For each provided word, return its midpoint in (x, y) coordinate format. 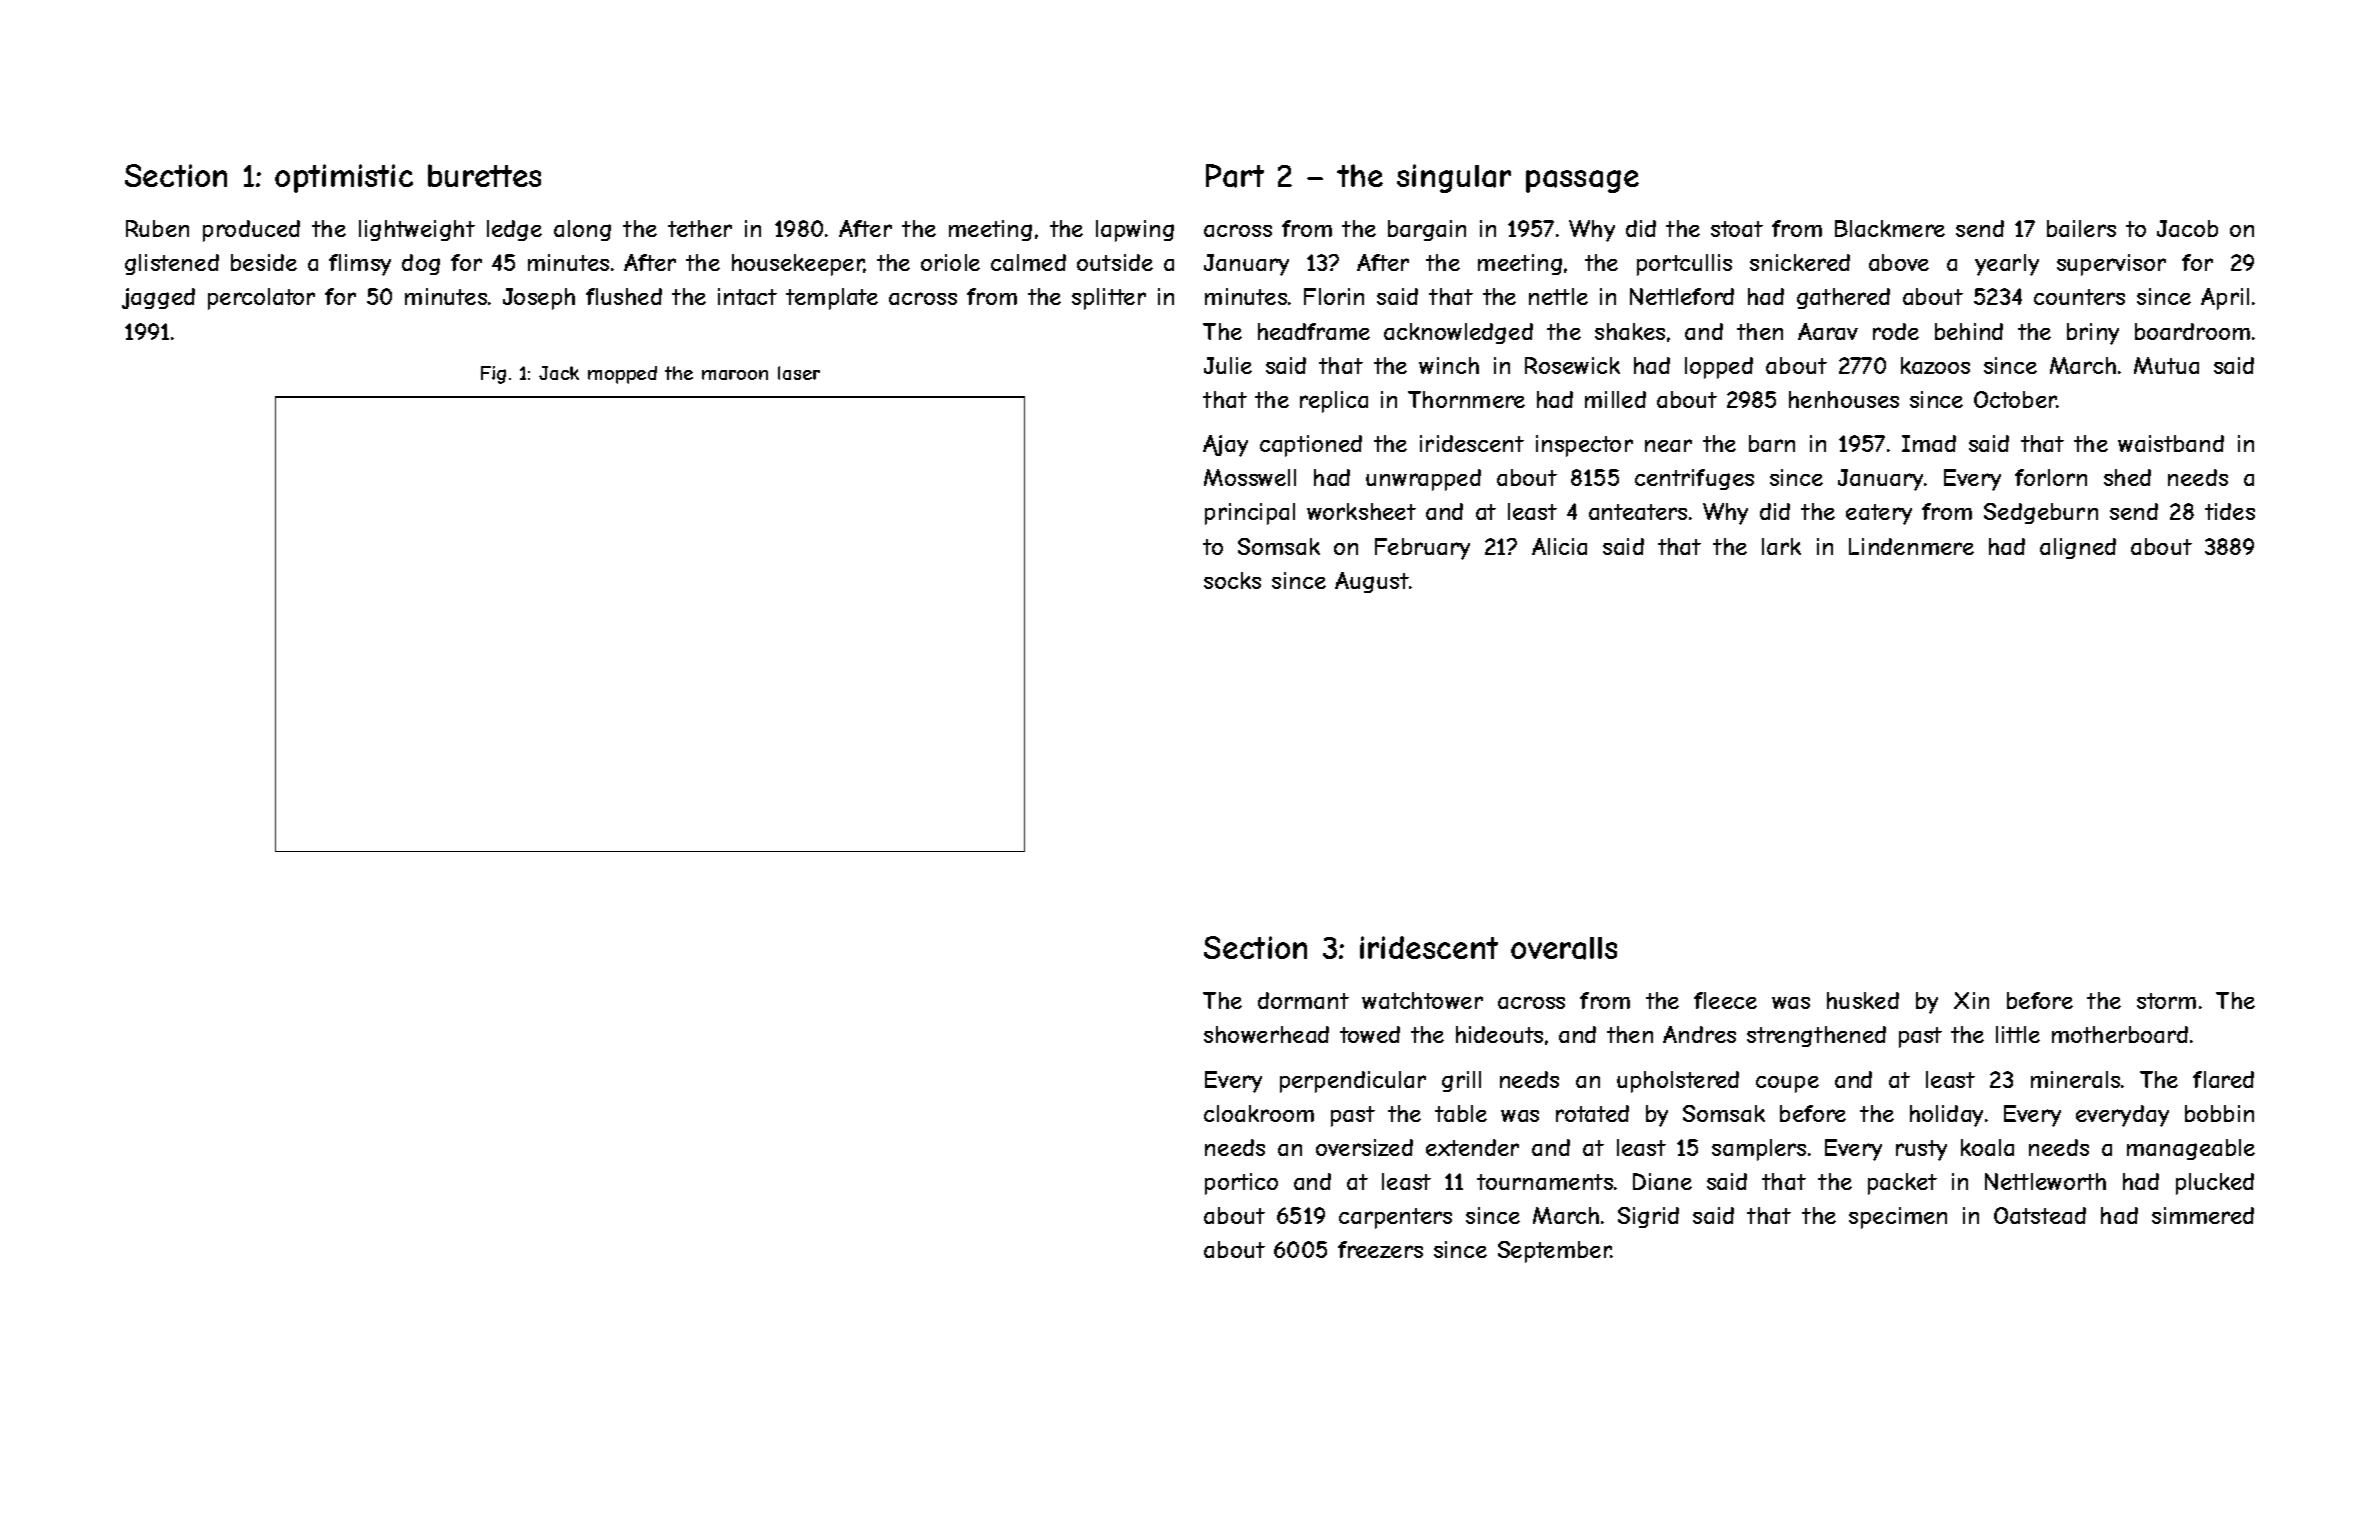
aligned (2078, 548)
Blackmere (1890, 228)
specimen (1898, 1218)
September (1554, 1252)
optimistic (344, 178)
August (1372, 582)
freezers (1380, 1249)
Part (1235, 176)
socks (1232, 580)
